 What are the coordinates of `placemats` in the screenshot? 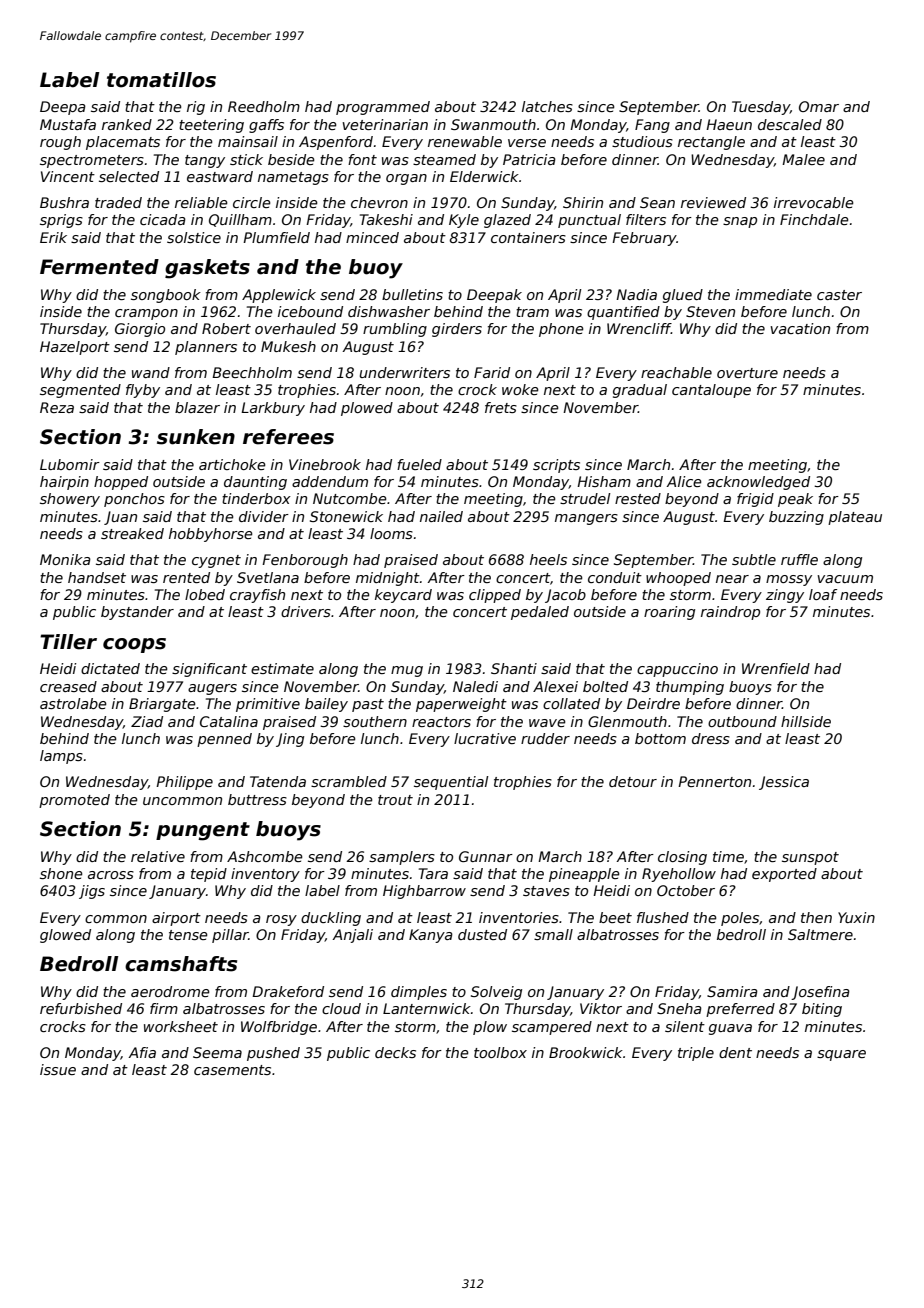 It's located at (123, 143).
